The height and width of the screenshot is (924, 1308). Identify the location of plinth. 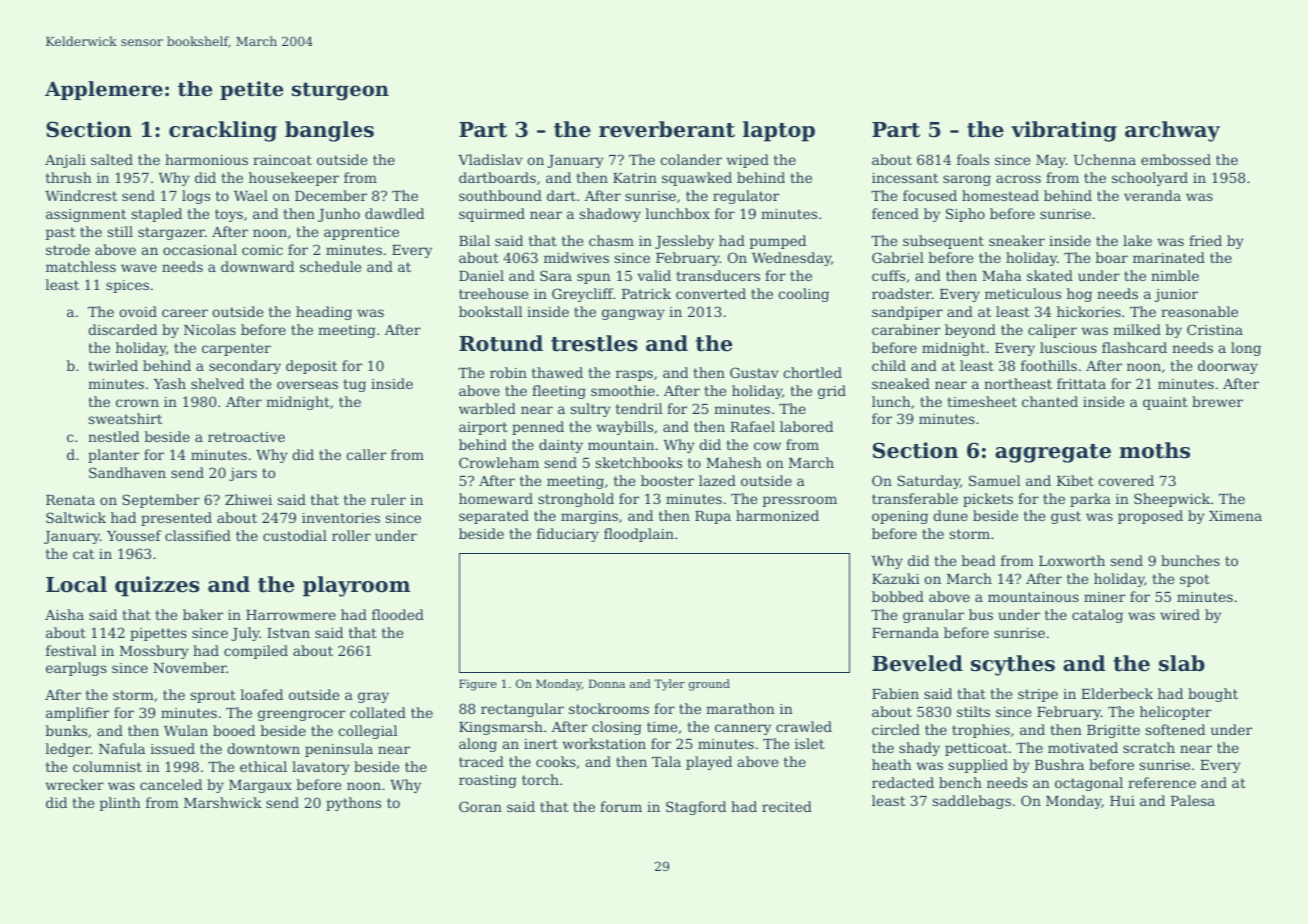
(120, 804).
